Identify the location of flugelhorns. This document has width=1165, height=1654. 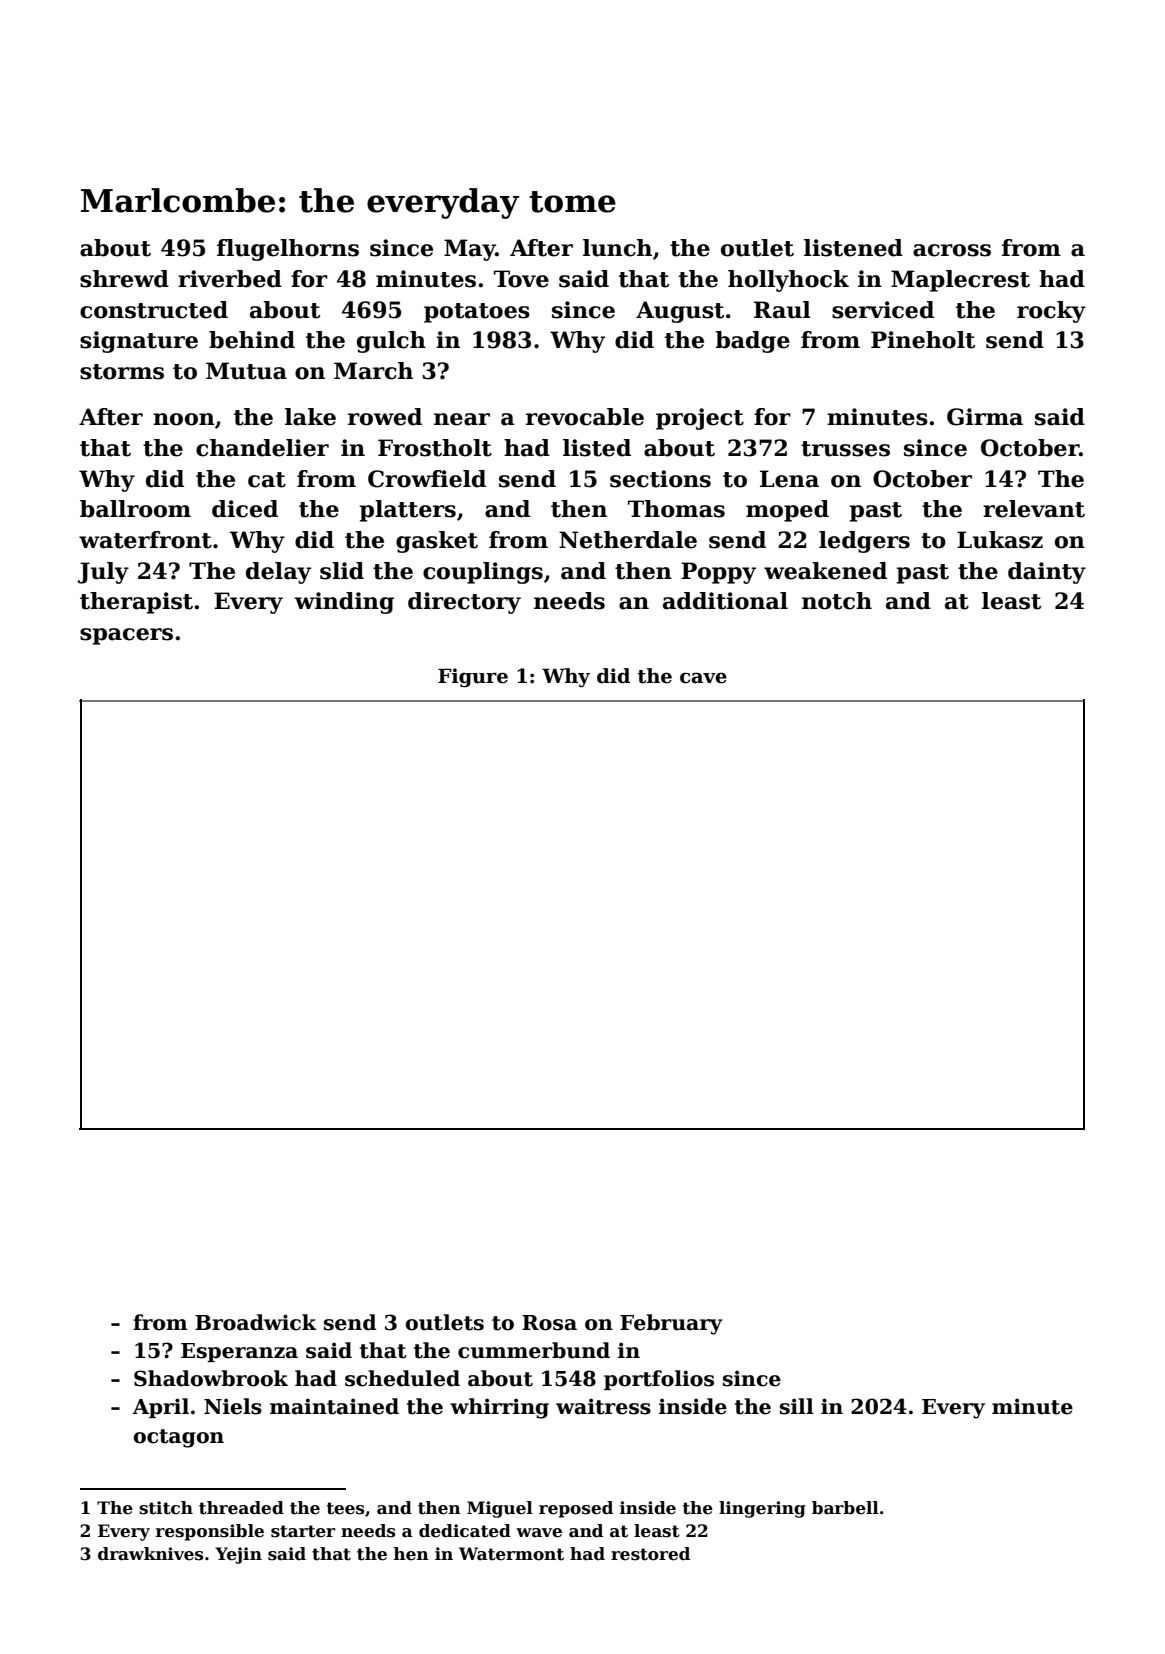
(288, 250).
